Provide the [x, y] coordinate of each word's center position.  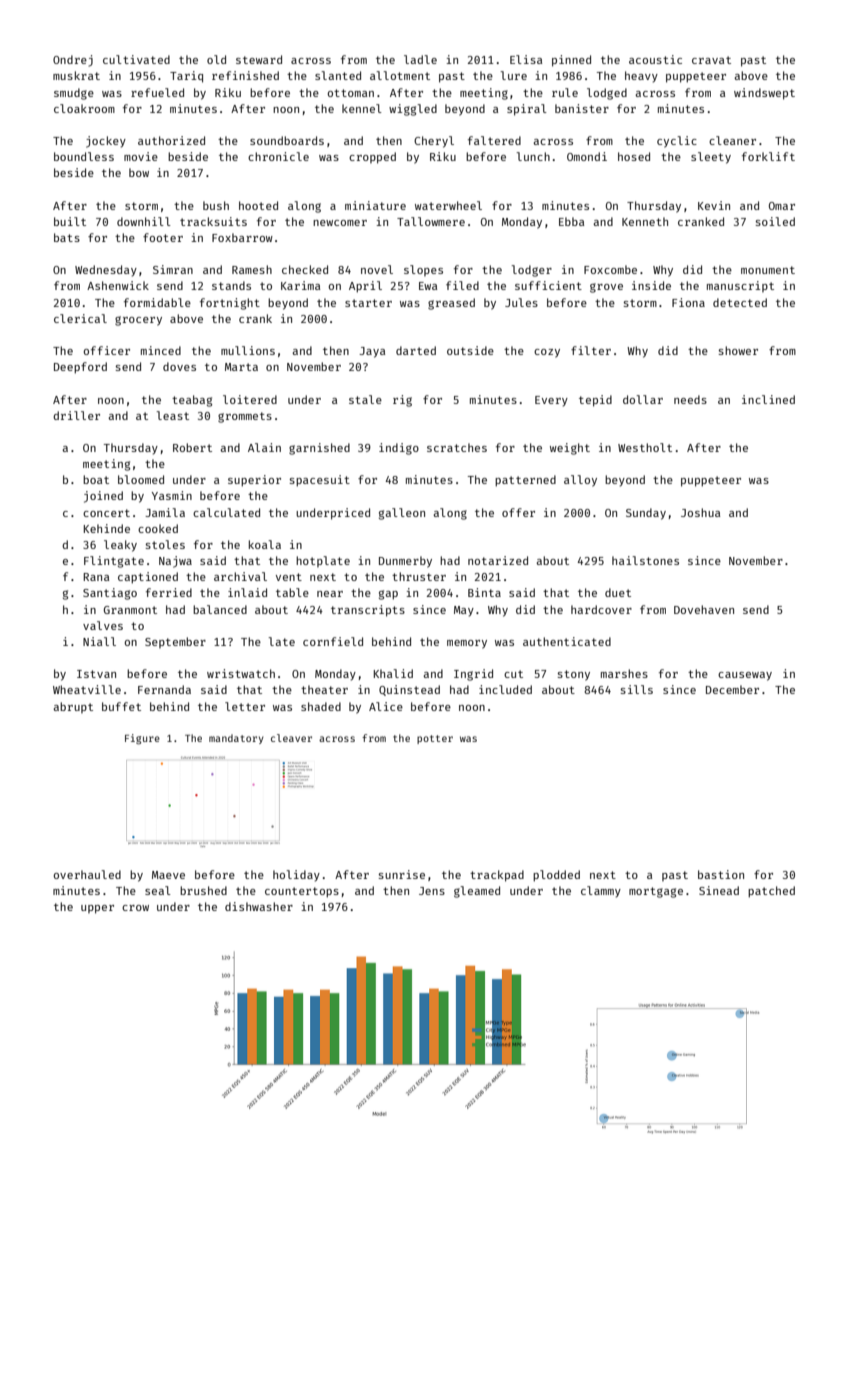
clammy [601, 892]
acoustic [655, 59]
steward [259, 59]
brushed [203, 890]
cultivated [136, 59]
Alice [386, 706]
